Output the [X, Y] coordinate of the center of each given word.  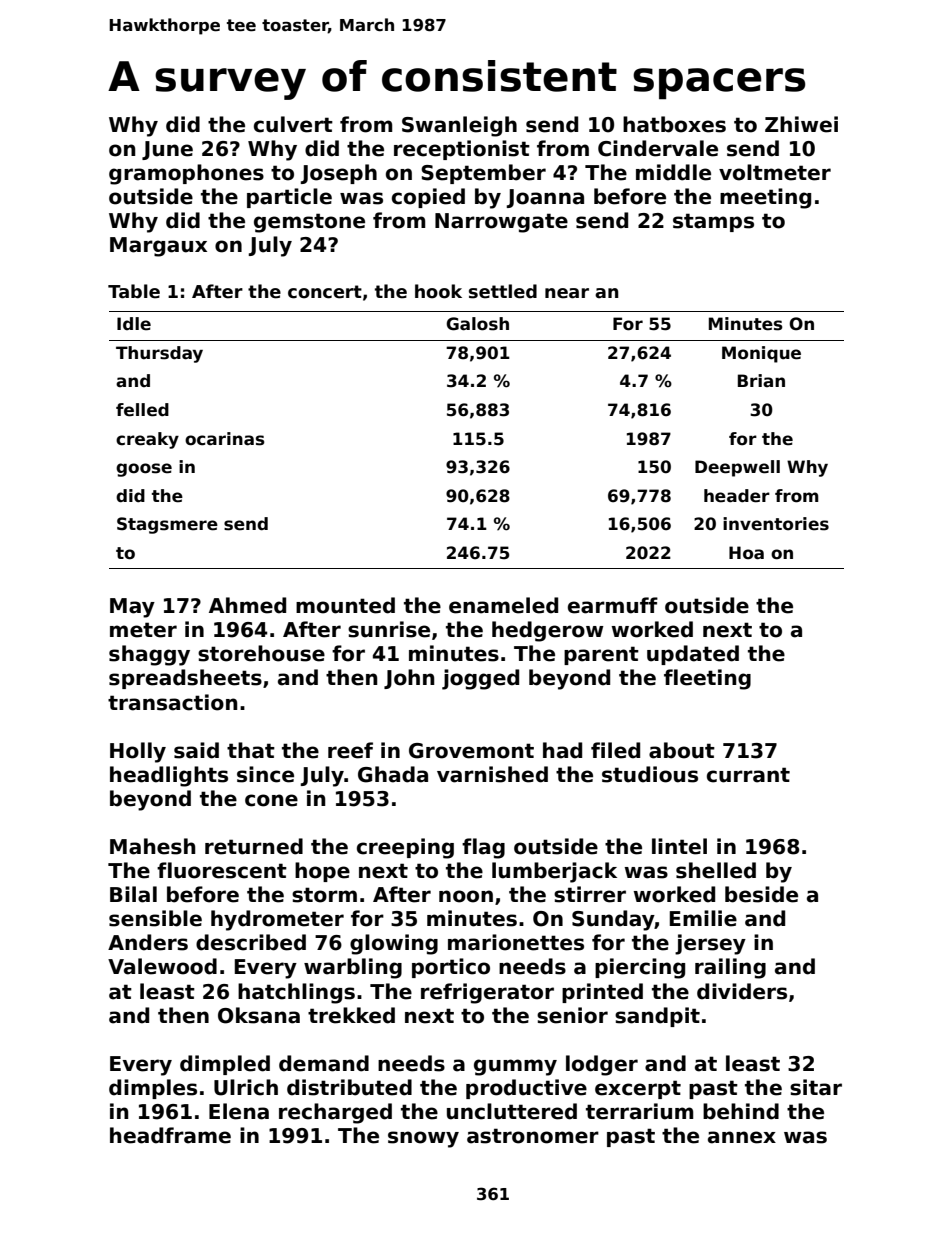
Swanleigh [459, 126]
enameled [503, 605]
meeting [765, 198]
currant [748, 775]
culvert [293, 124]
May [132, 608]
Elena [239, 1111]
